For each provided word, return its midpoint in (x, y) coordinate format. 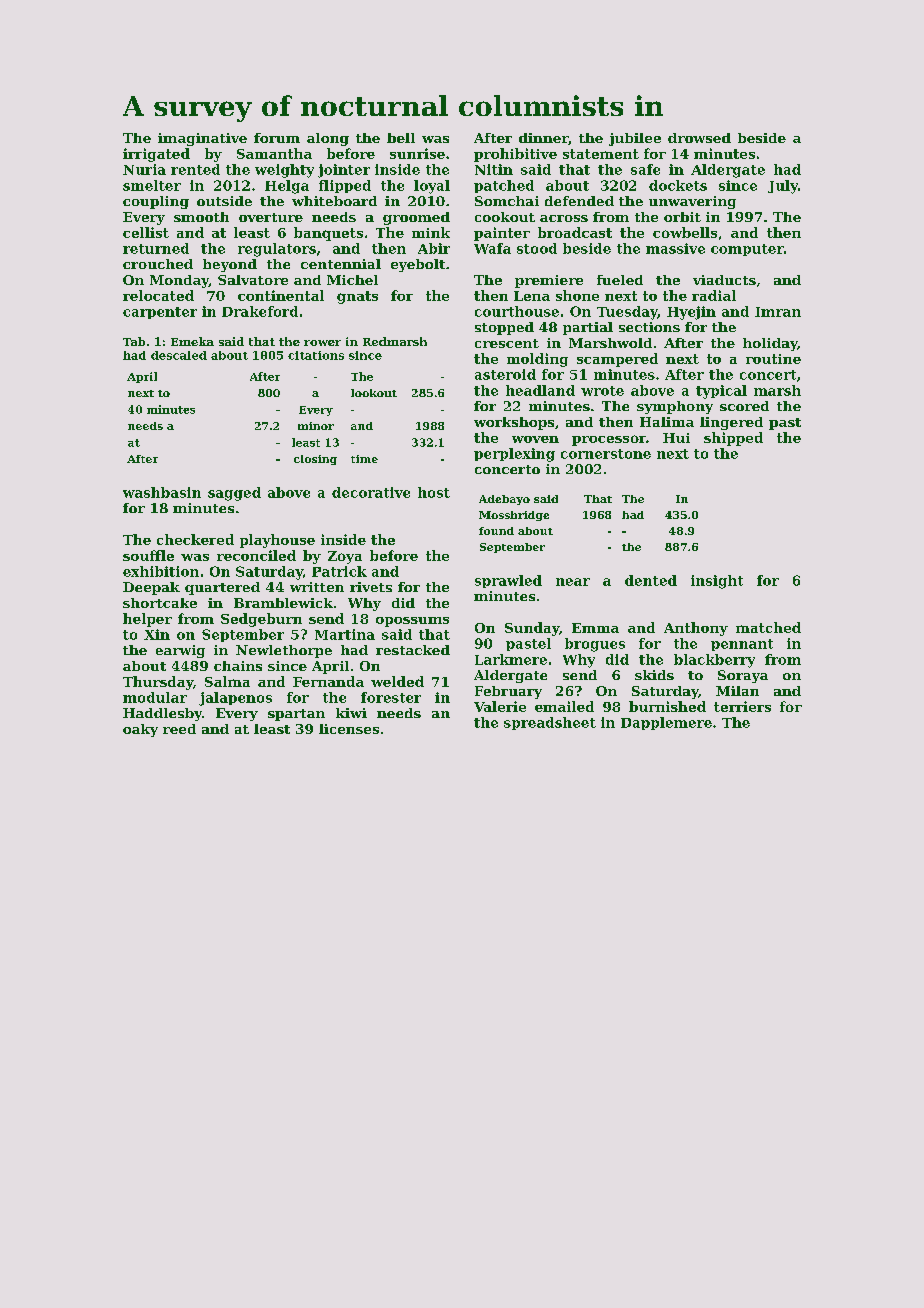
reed (179, 729)
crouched (158, 264)
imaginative (202, 139)
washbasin (162, 492)
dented (651, 580)
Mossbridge (514, 516)
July (783, 187)
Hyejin (691, 313)
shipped (733, 439)
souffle (148, 555)
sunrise (417, 153)
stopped (504, 328)
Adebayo (504, 500)
